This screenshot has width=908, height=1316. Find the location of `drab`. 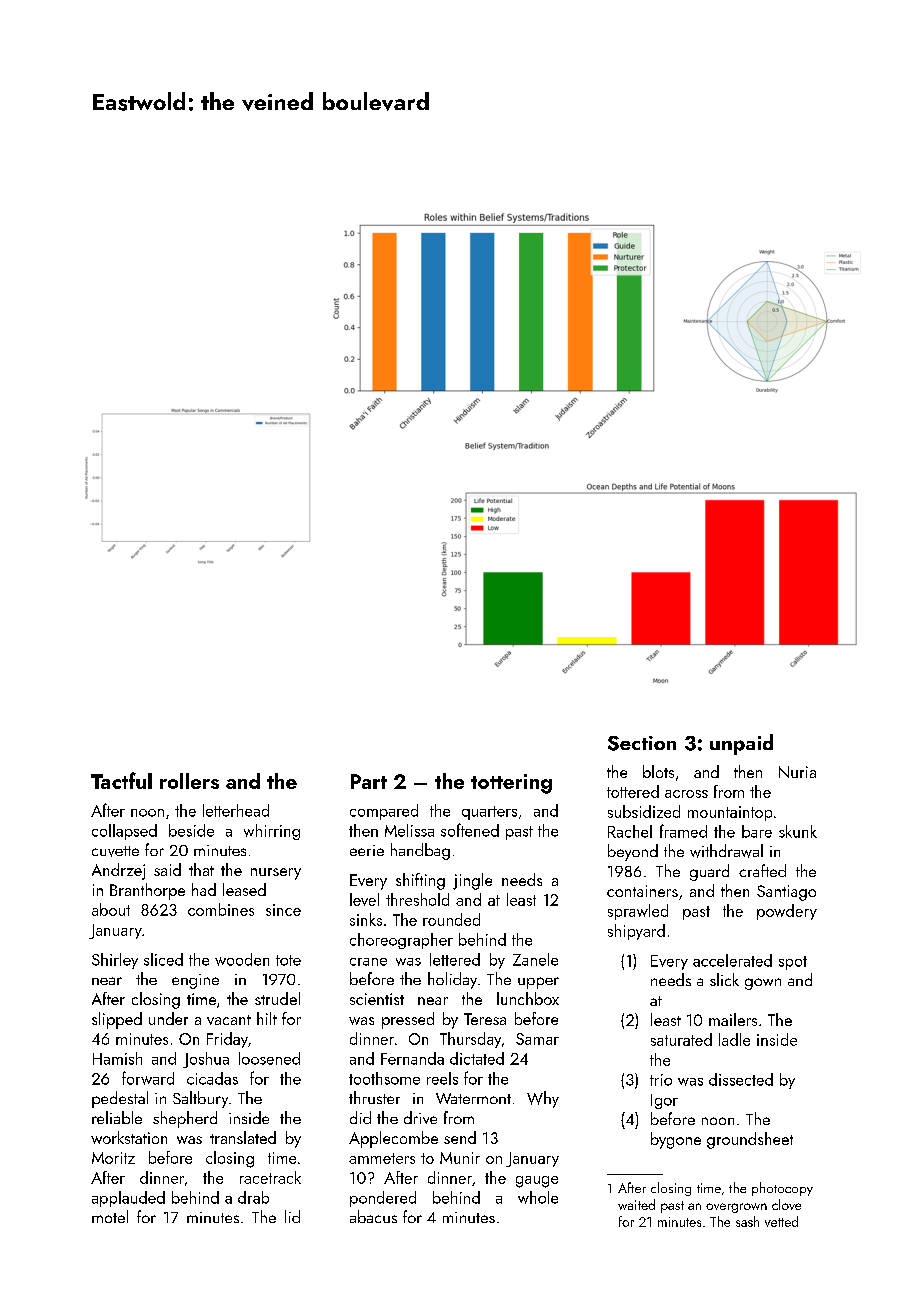

drab is located at coordinates (253, 1197).
